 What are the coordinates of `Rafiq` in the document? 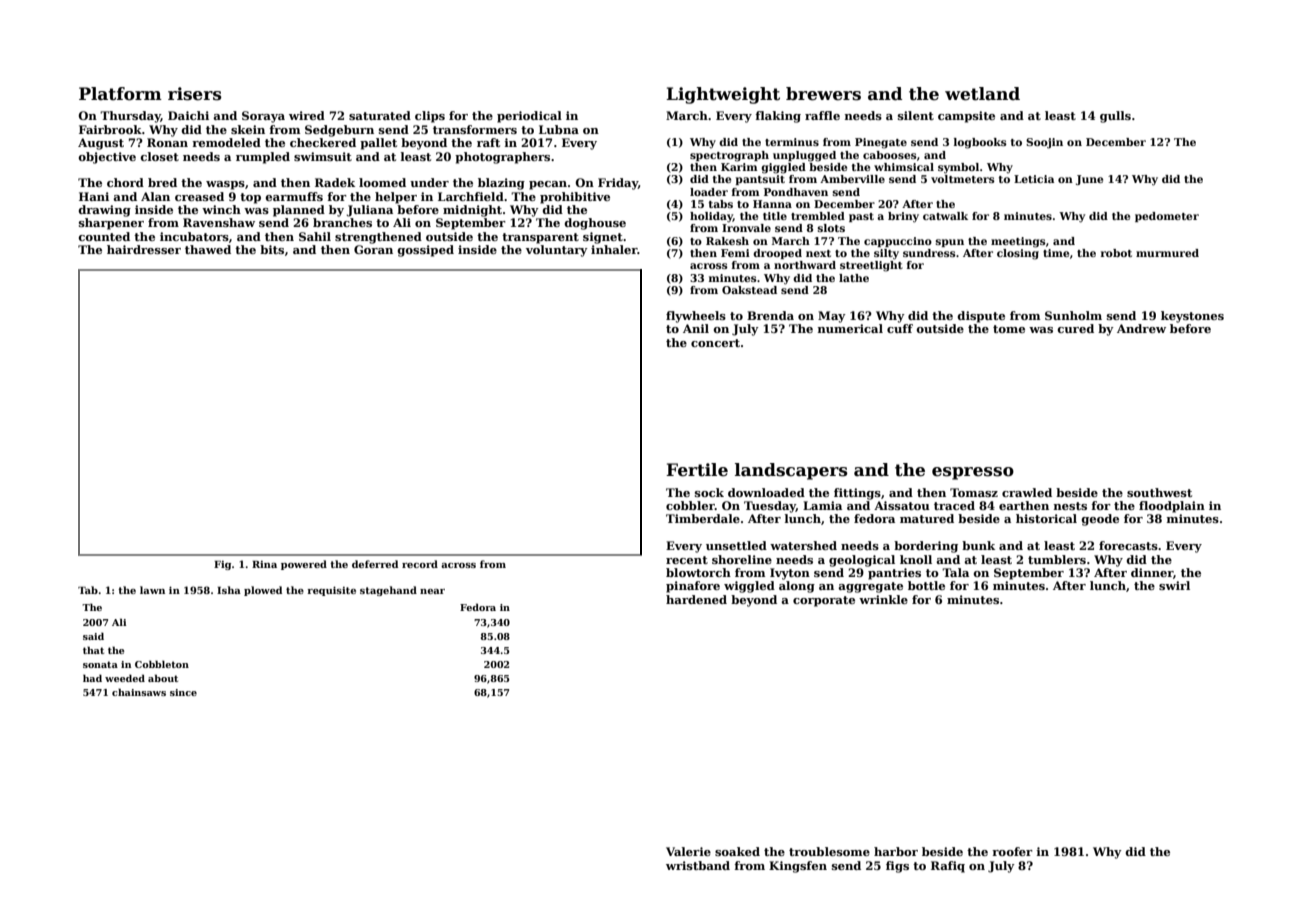 It's located at (948, 867).
